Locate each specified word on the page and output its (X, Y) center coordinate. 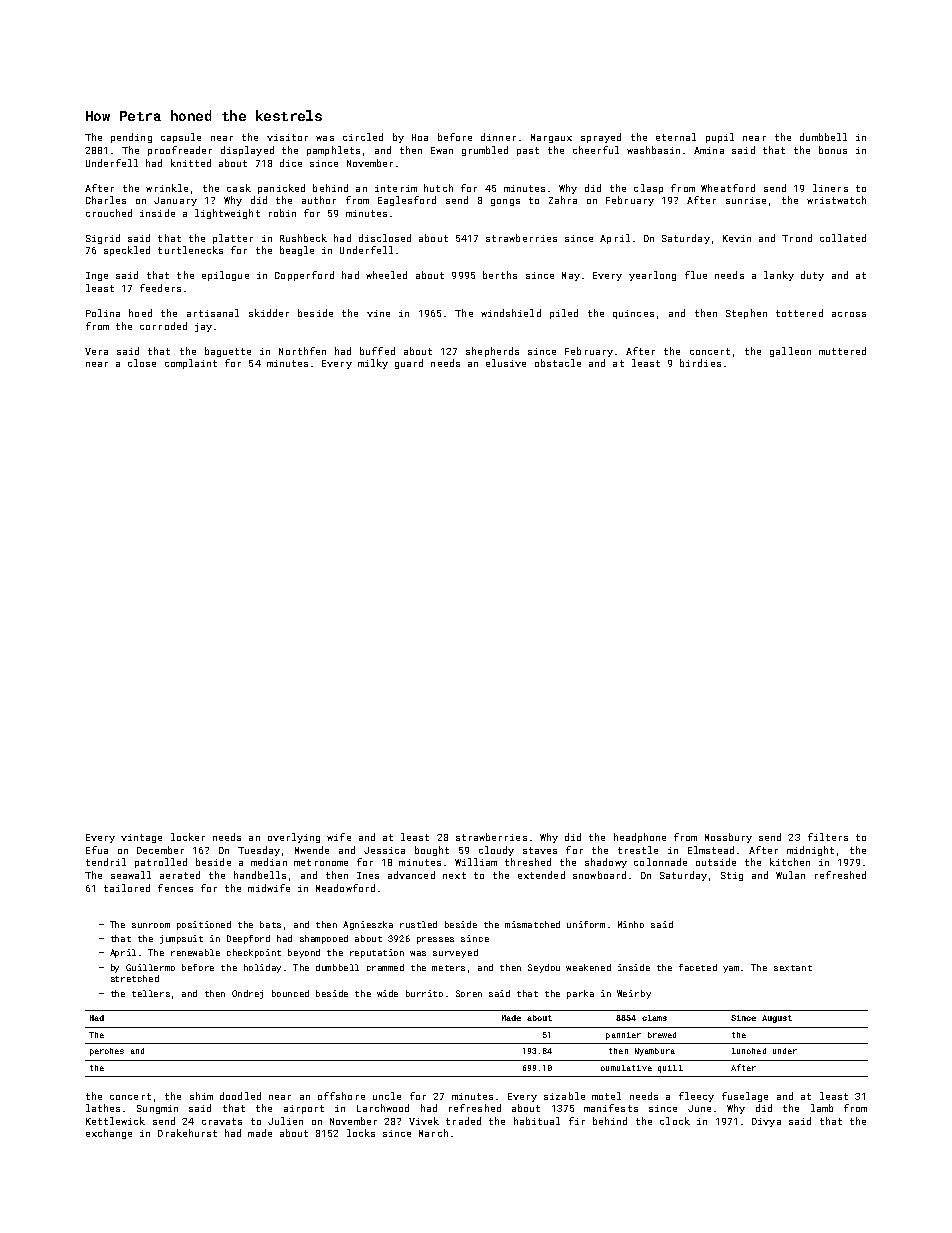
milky (373, 364)
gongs (505, 202)
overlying (294, 838)
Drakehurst (187, 1133)
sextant (793, 968)
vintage (141, 838)
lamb (822, 1108)
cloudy (496, 851)
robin (282, 213)
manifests (611, 1108)
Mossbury (728, 838)
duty (812, 276)
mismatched (532, 924)
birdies (700, 363)
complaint (191, 364)
